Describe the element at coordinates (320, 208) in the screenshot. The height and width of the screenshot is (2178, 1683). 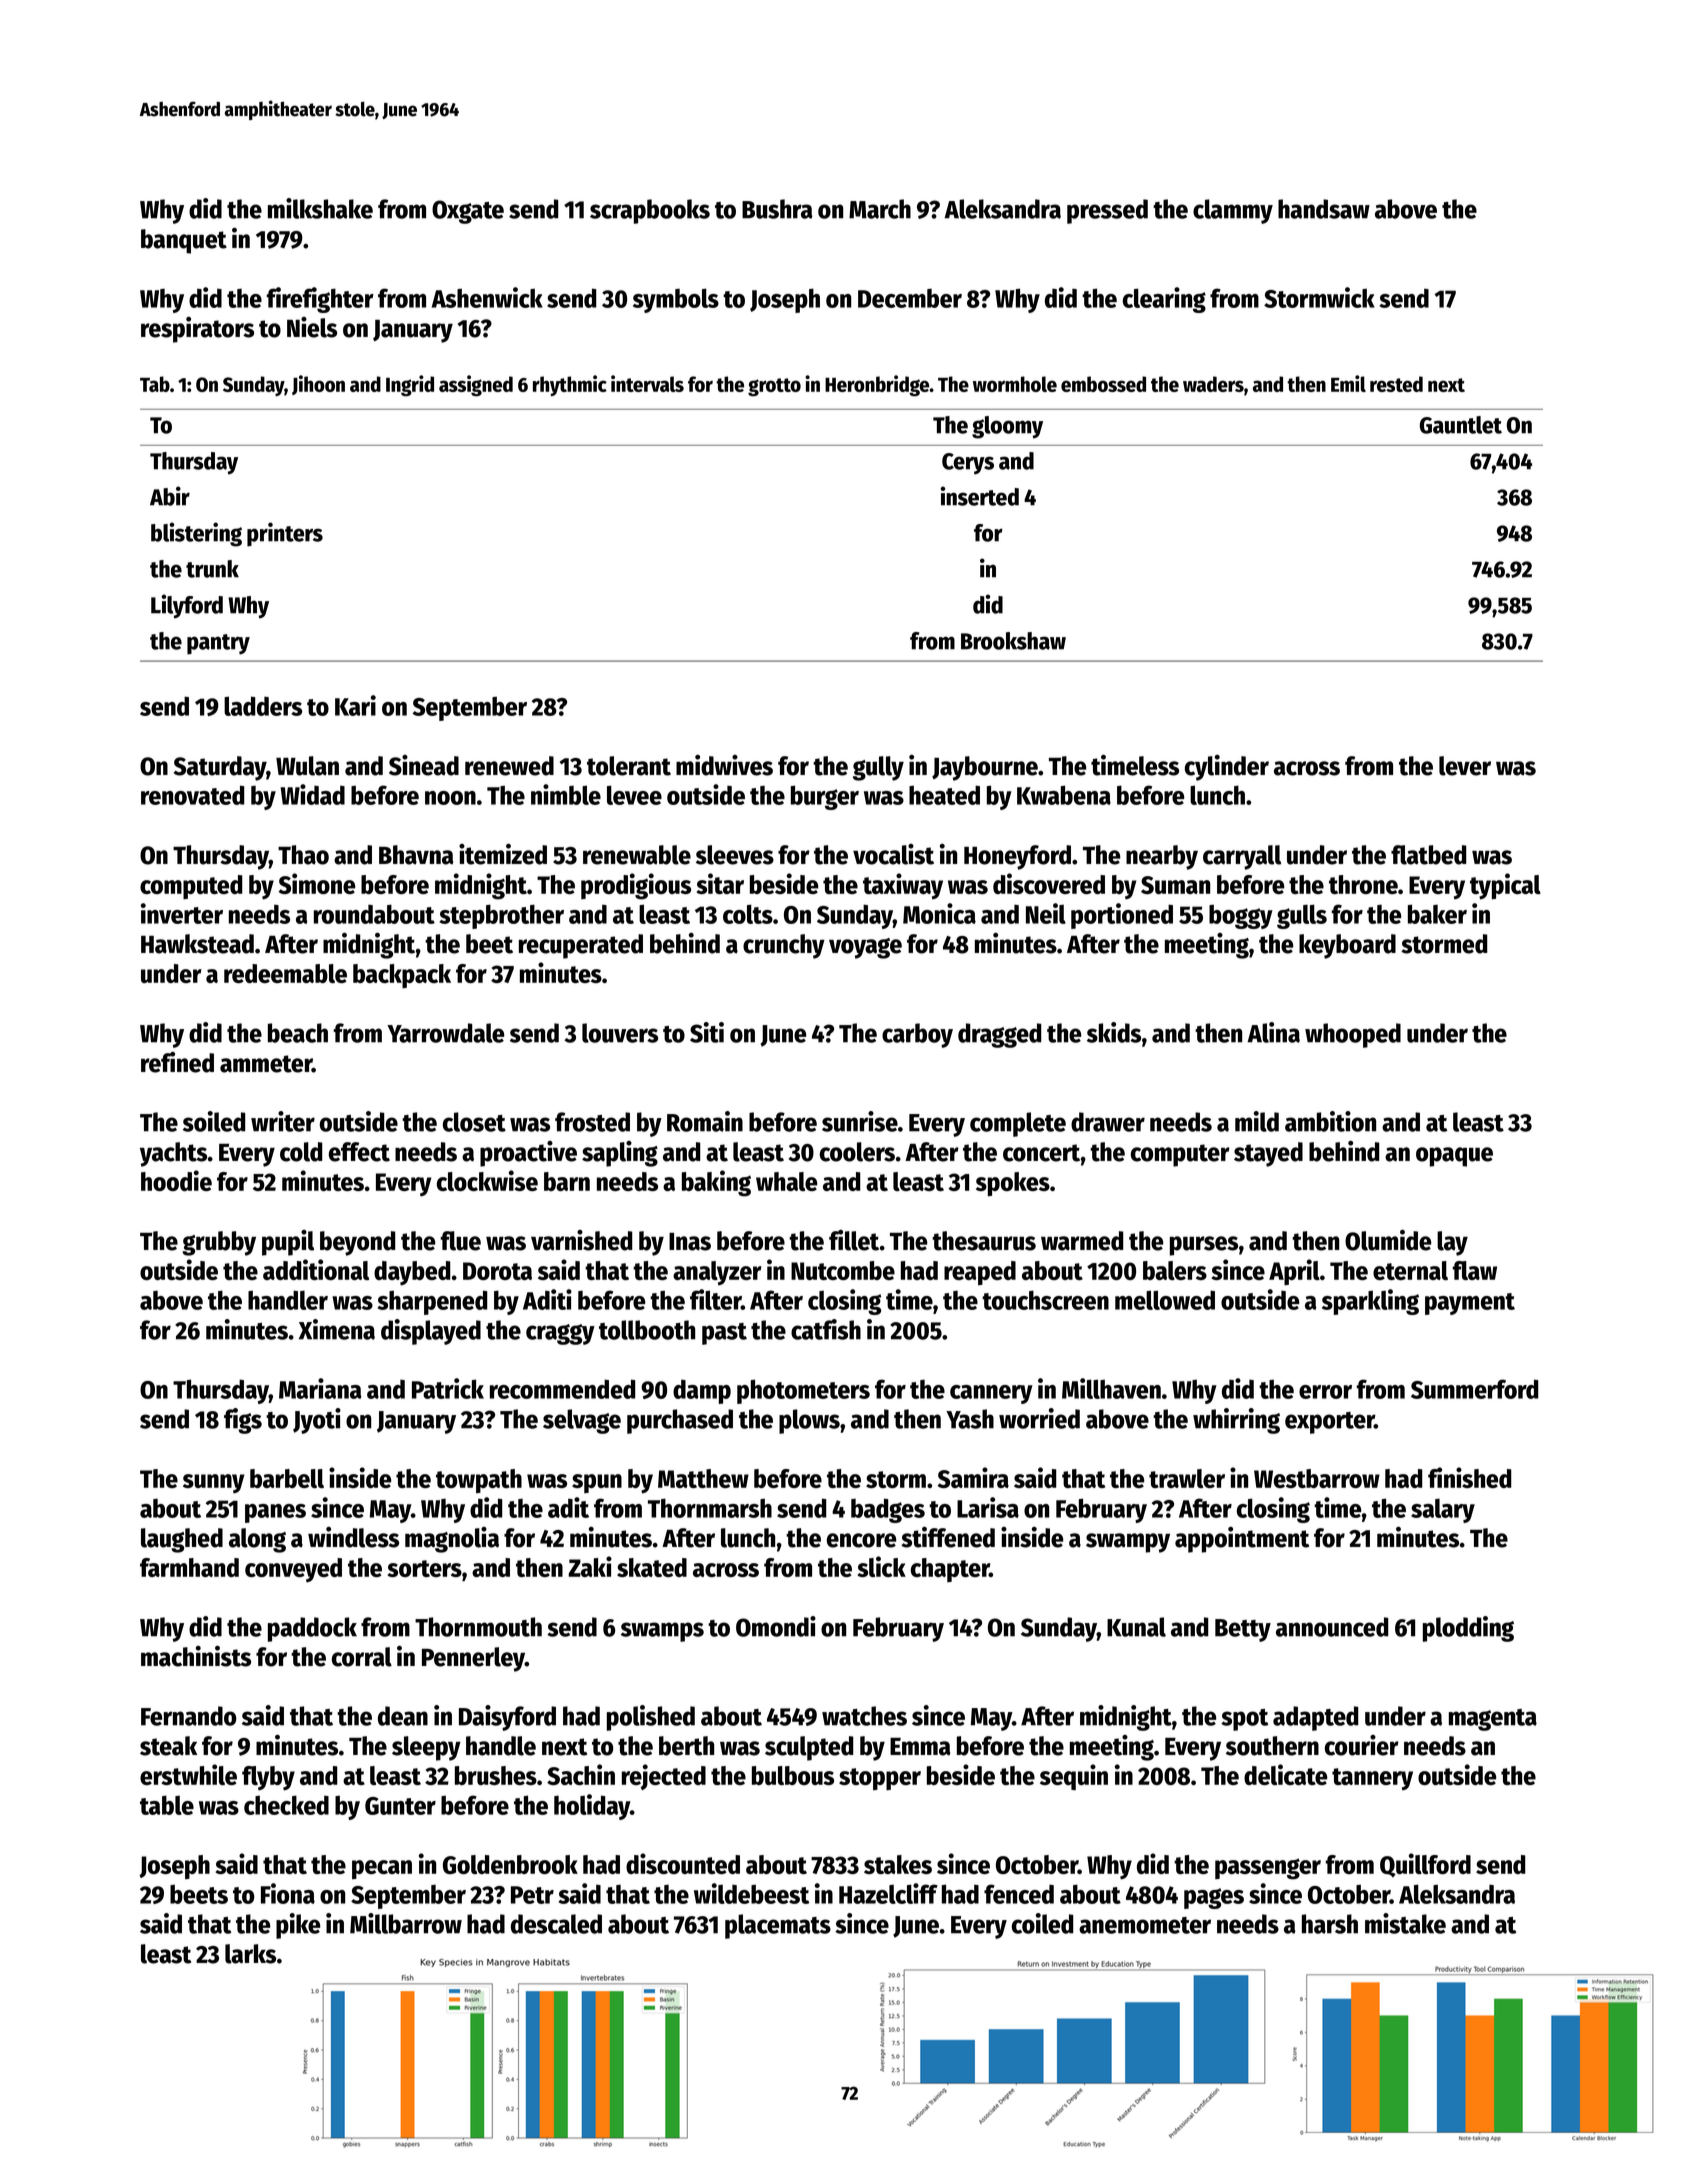
I see `milkshake` at that location.
